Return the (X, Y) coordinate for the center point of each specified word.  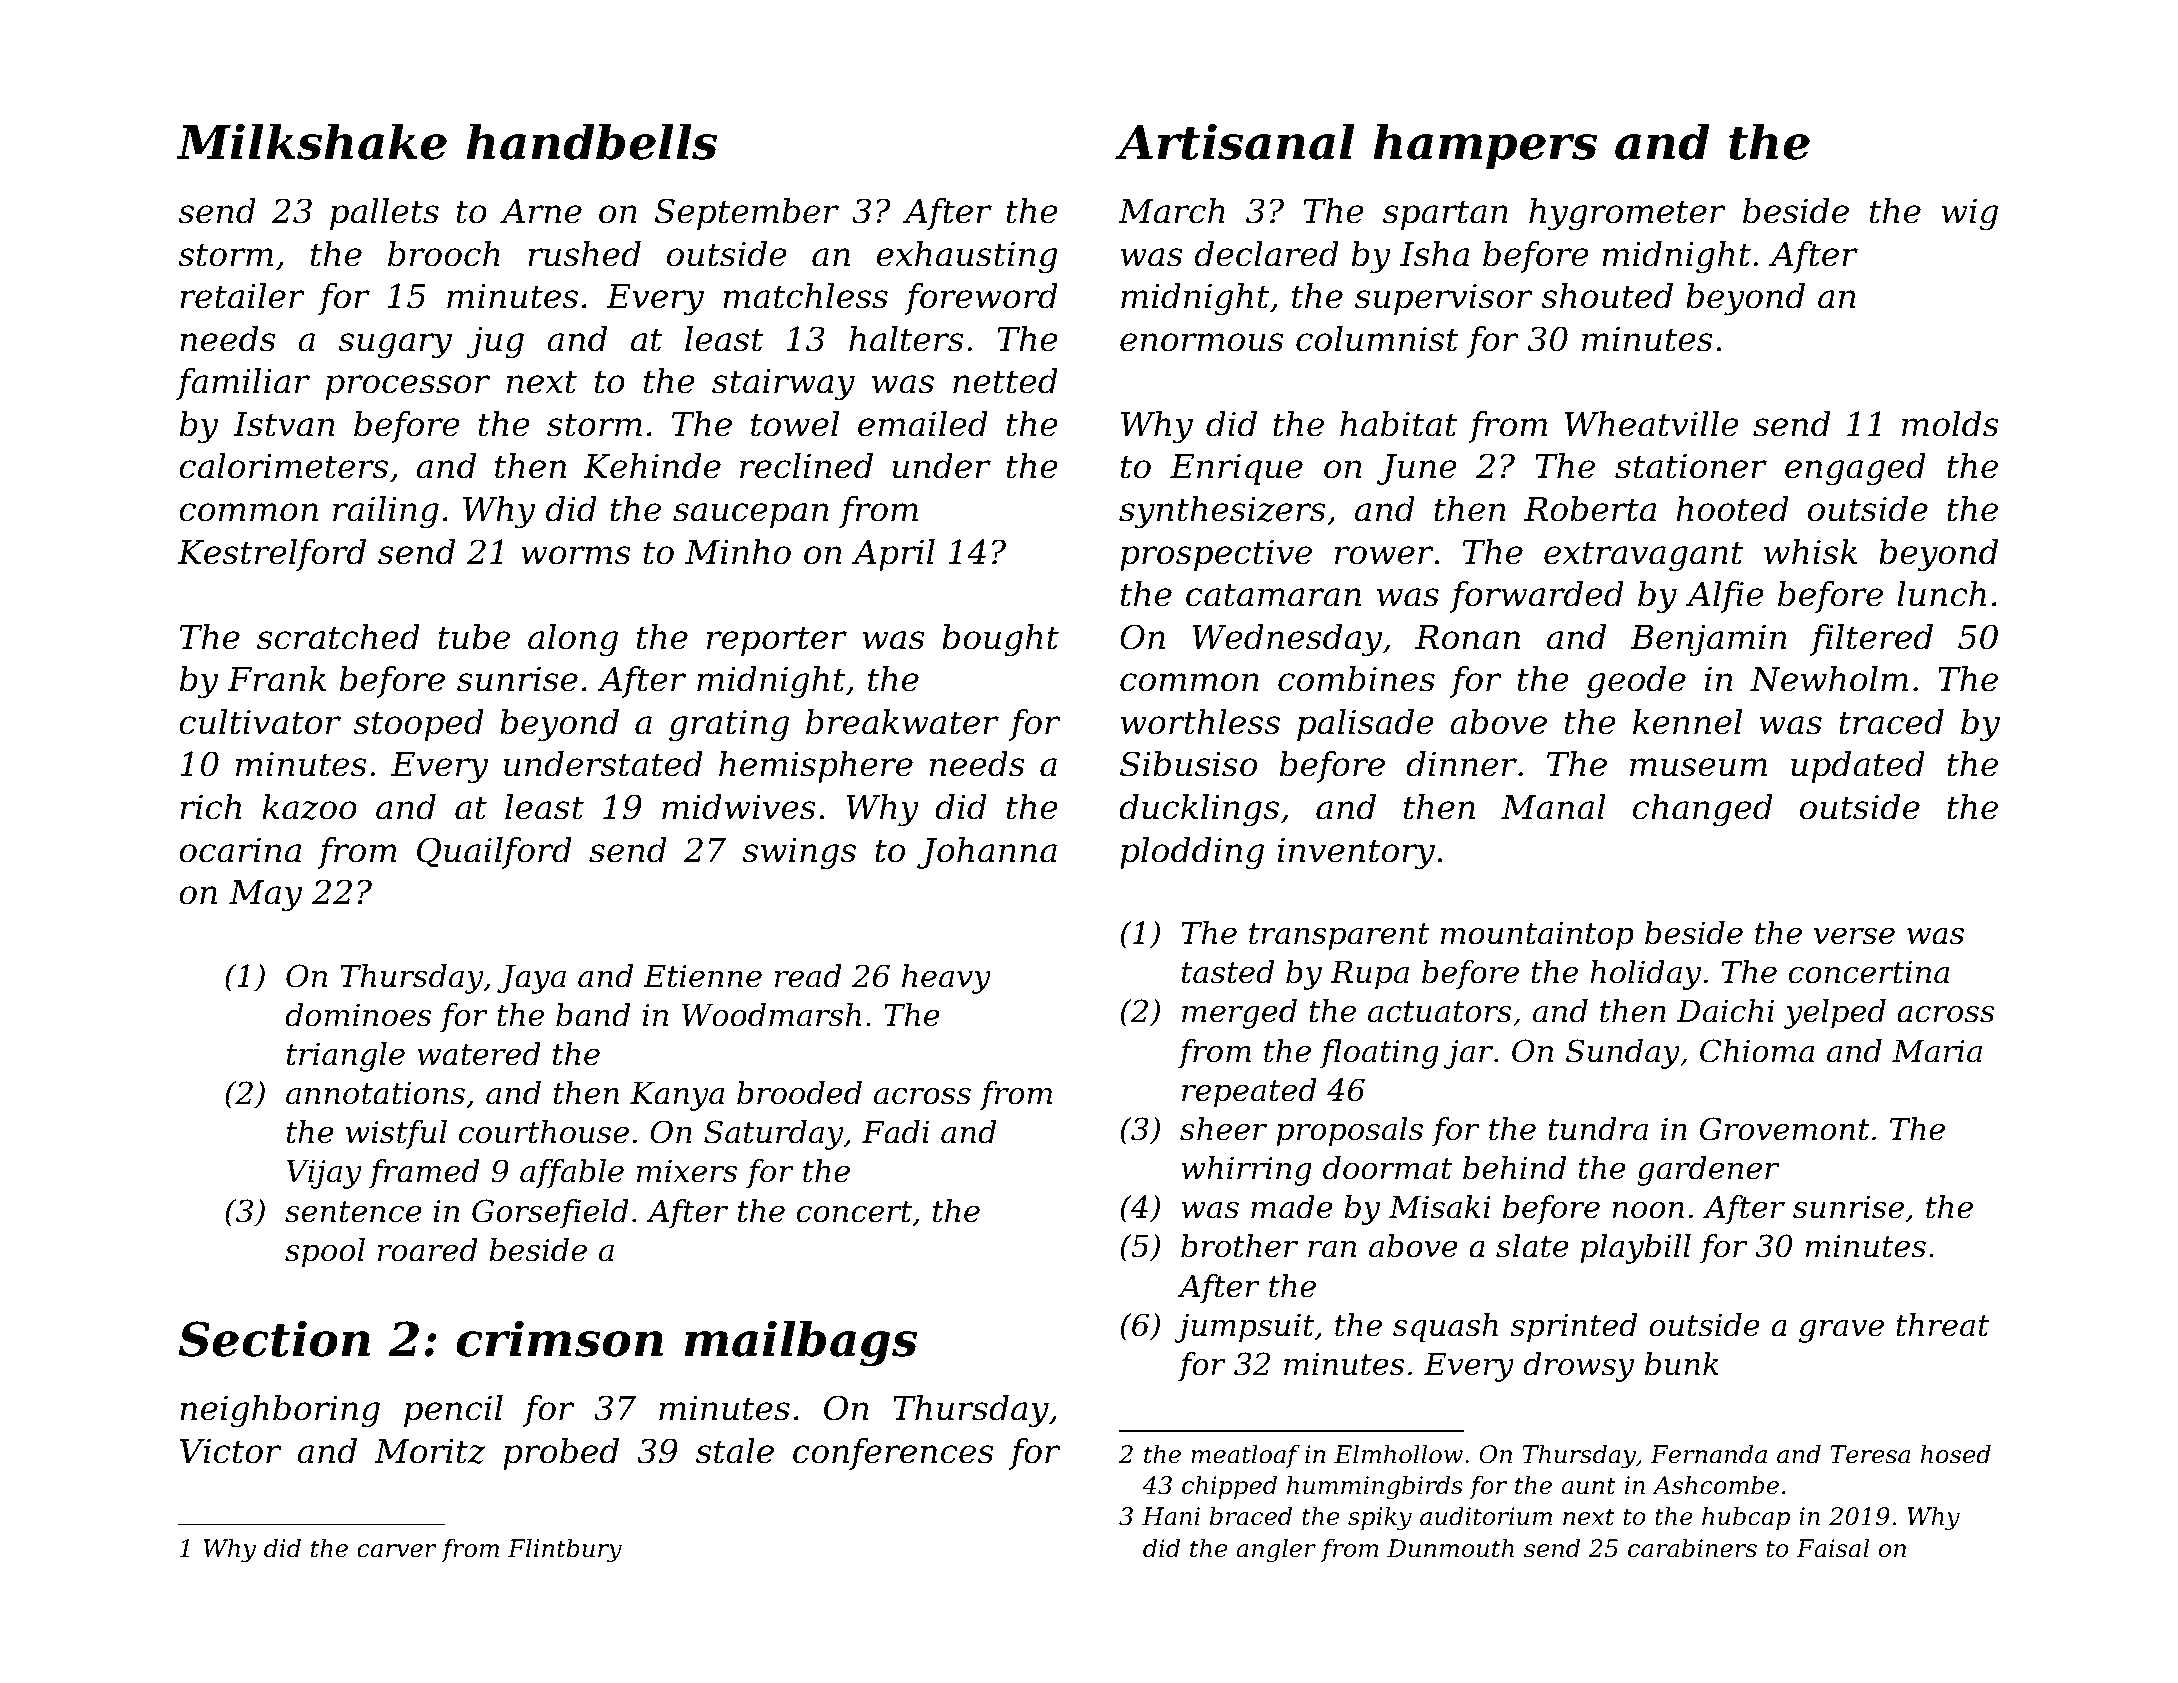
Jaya (531, 979)
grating (729, 726)
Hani (1171, 1516)
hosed (1956, 1454)
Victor (231, 1451)
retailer (242, 296)
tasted (1228, 972)
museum (1698, 767)
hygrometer (1627, 214)
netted (1005, 381)
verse (1854, 936)
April (893, 555)
